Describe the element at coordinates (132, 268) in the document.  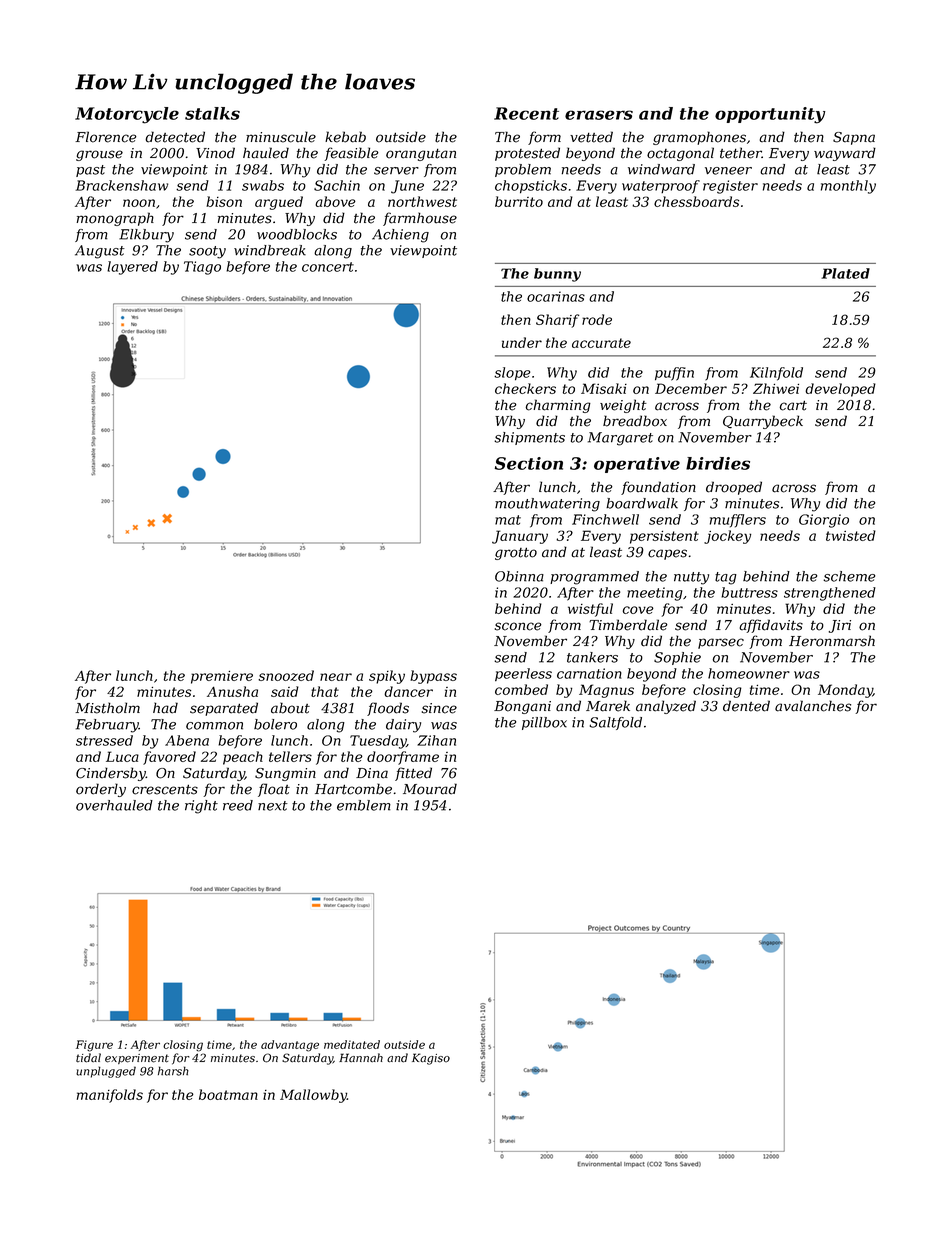
I see `layered` at that location.
